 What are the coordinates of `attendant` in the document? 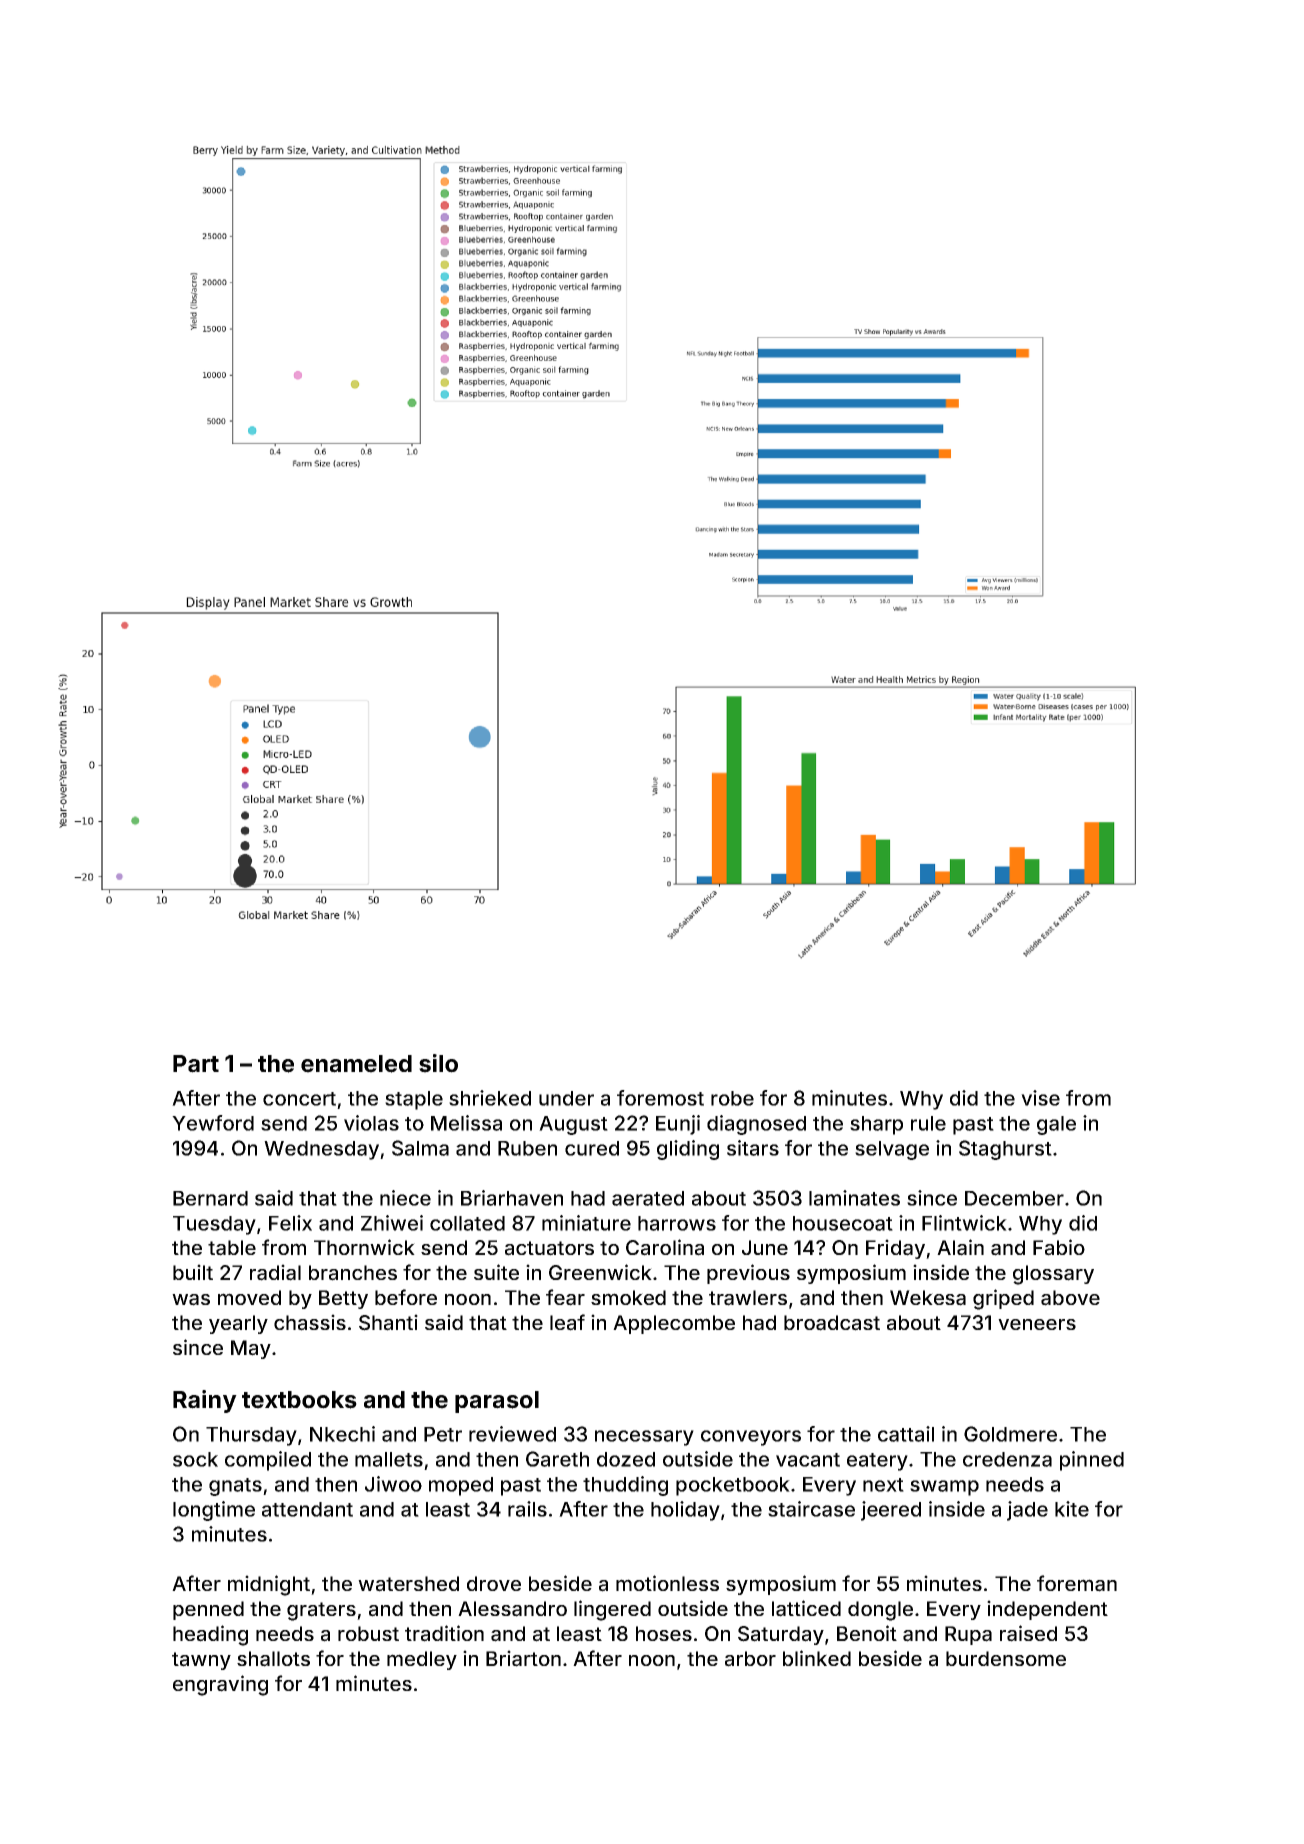 It's located at (307, 1509).
